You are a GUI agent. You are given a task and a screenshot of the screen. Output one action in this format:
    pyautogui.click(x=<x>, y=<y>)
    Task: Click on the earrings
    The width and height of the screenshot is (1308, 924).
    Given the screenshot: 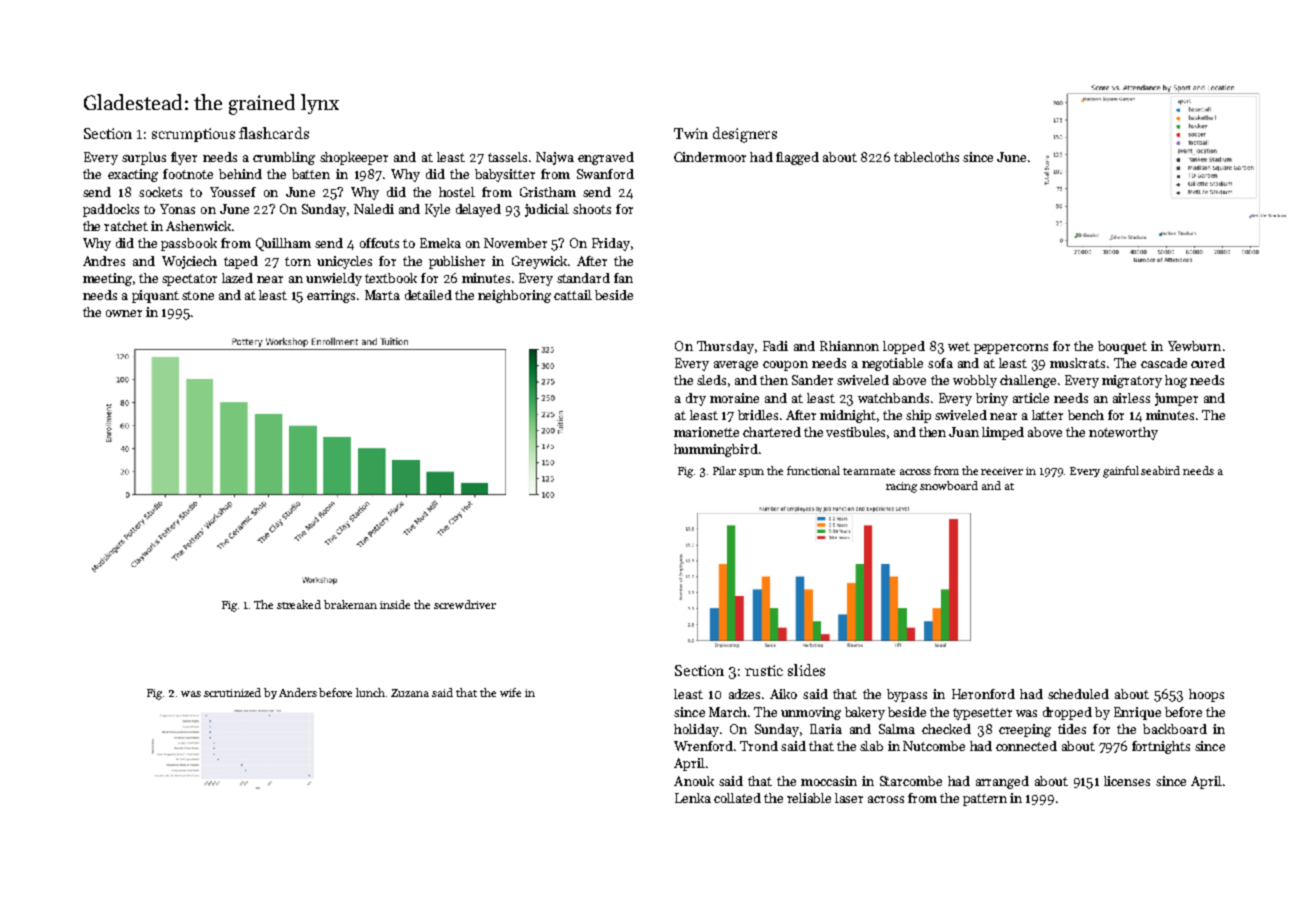 What is the action you would take?
    pyautogui.click(x=331, y=296)
